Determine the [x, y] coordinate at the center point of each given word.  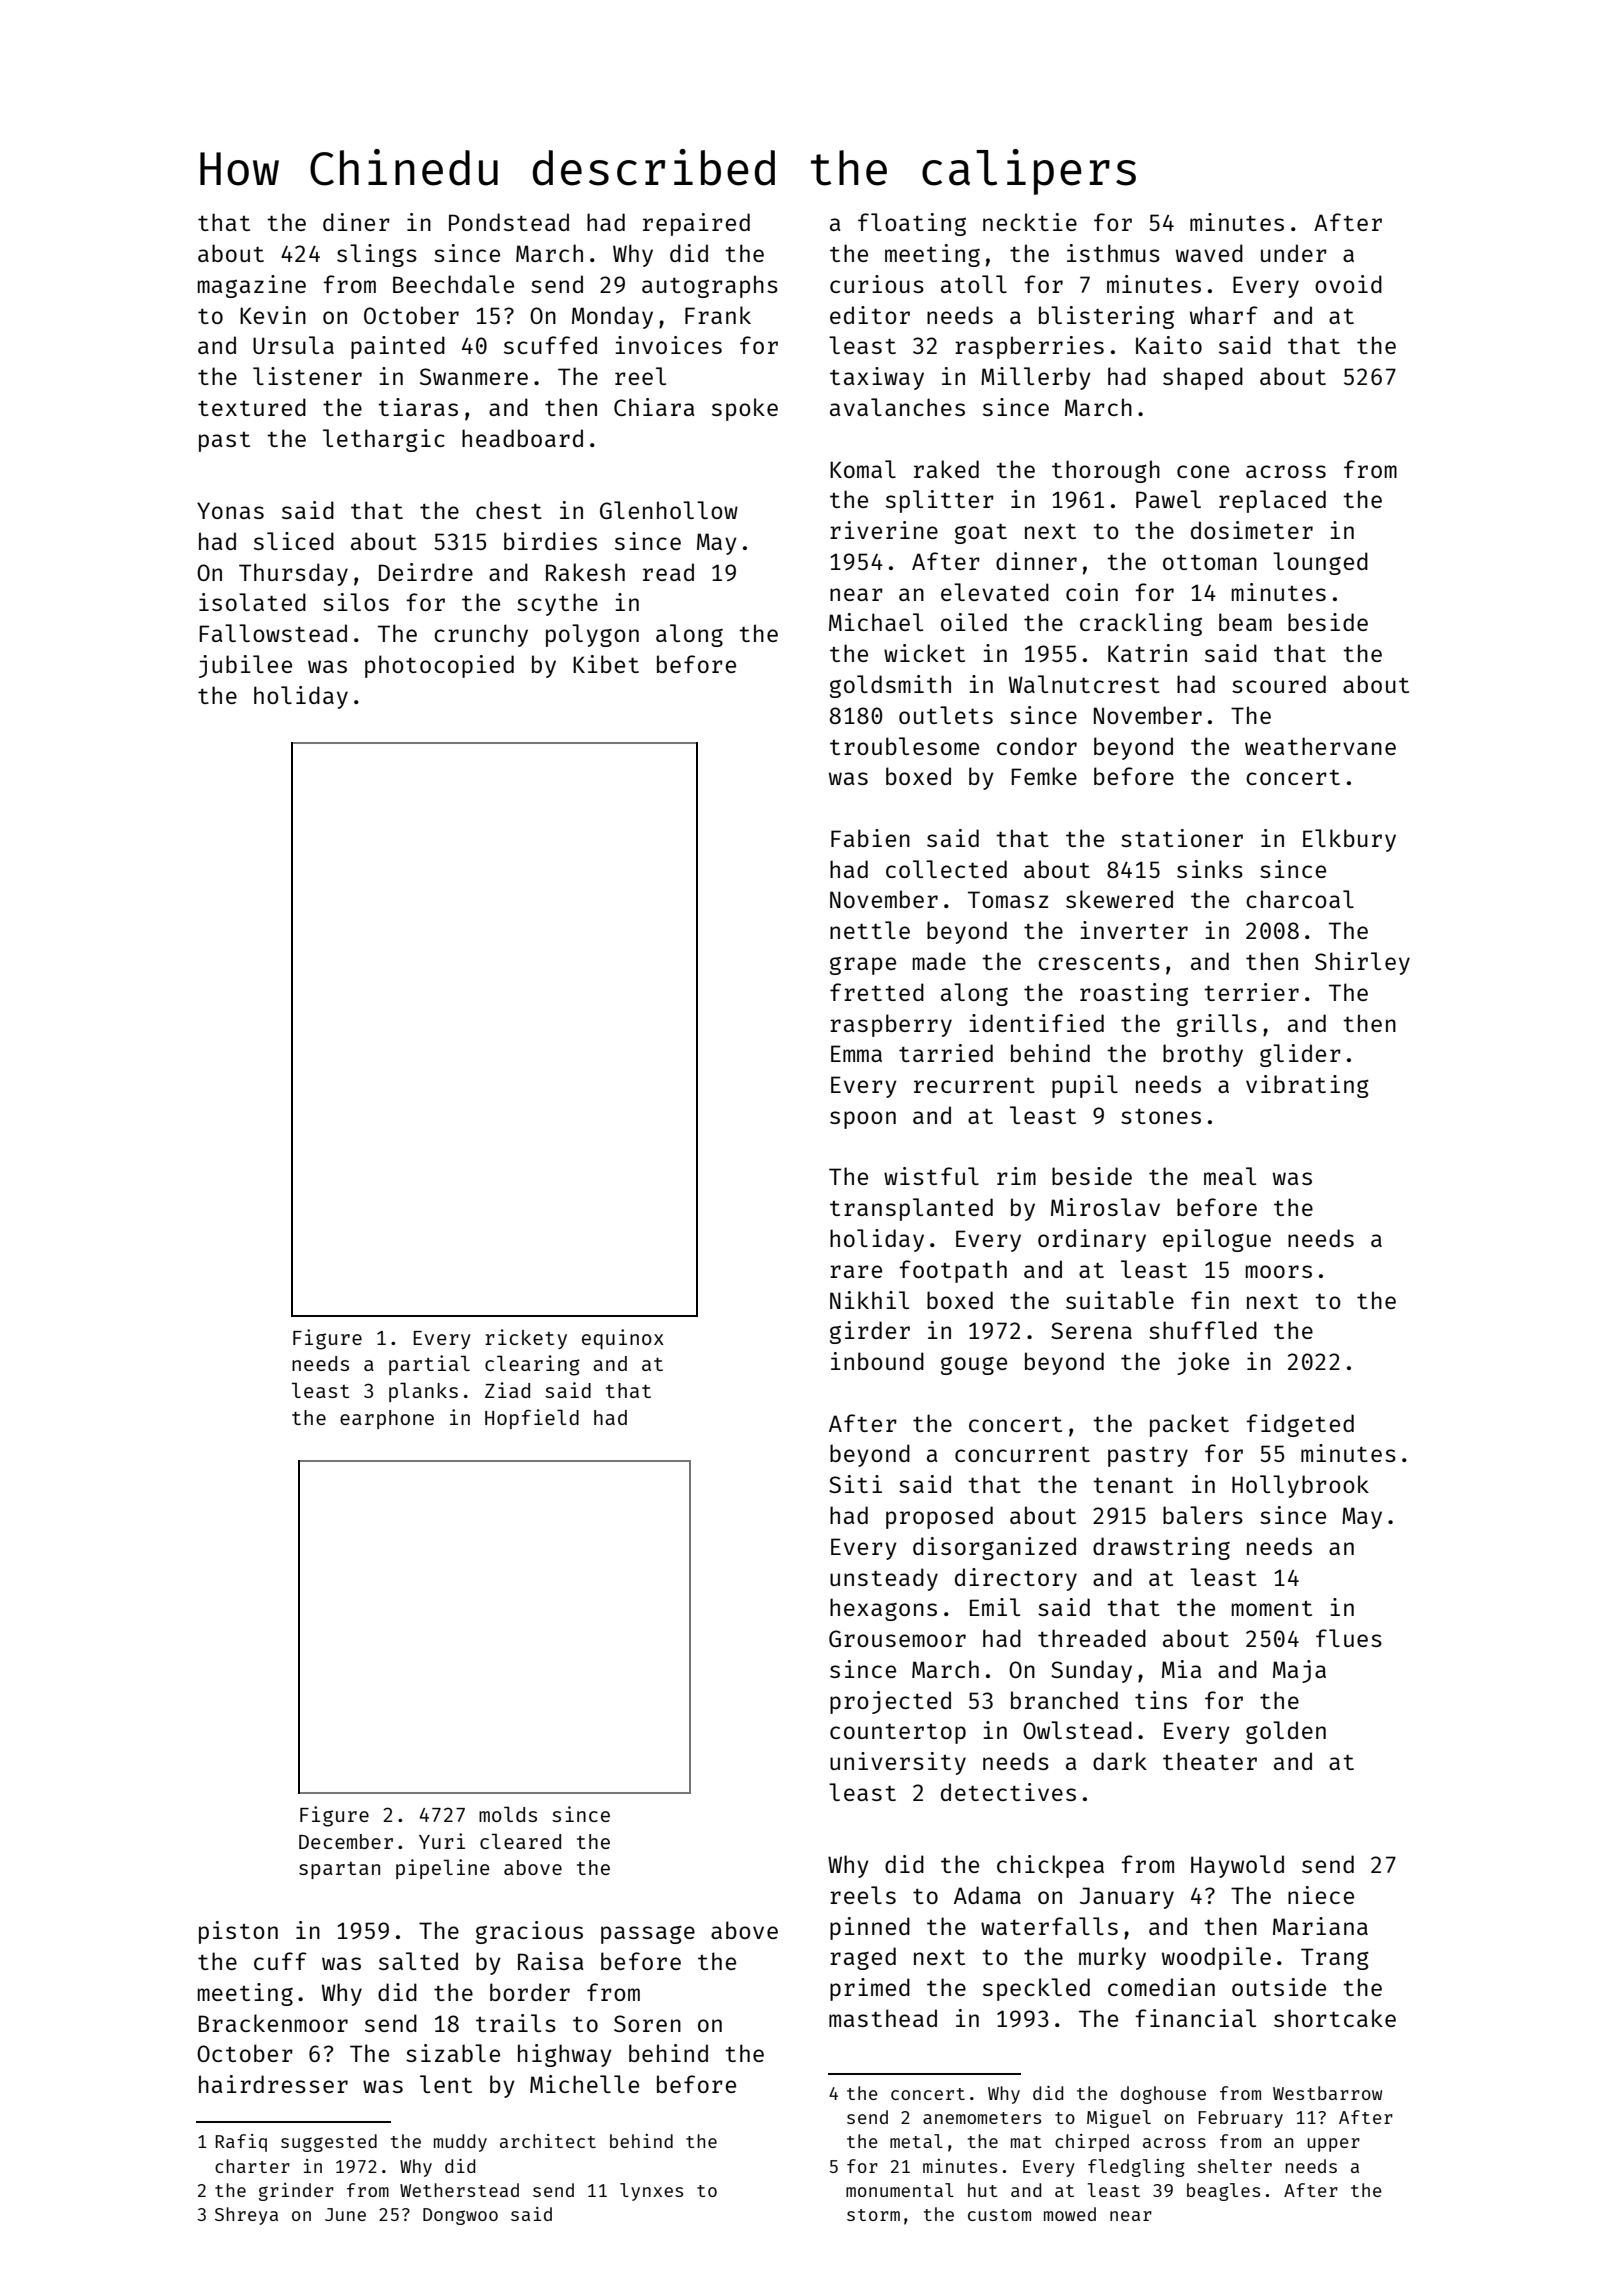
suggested [329, 2143]
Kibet [606, 664]
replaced [1272, 501]
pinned [870, 1928]
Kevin [273, 315]
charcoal [1300, 899]
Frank [718, 315]
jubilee [245, 666]
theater [1210, 1761]
